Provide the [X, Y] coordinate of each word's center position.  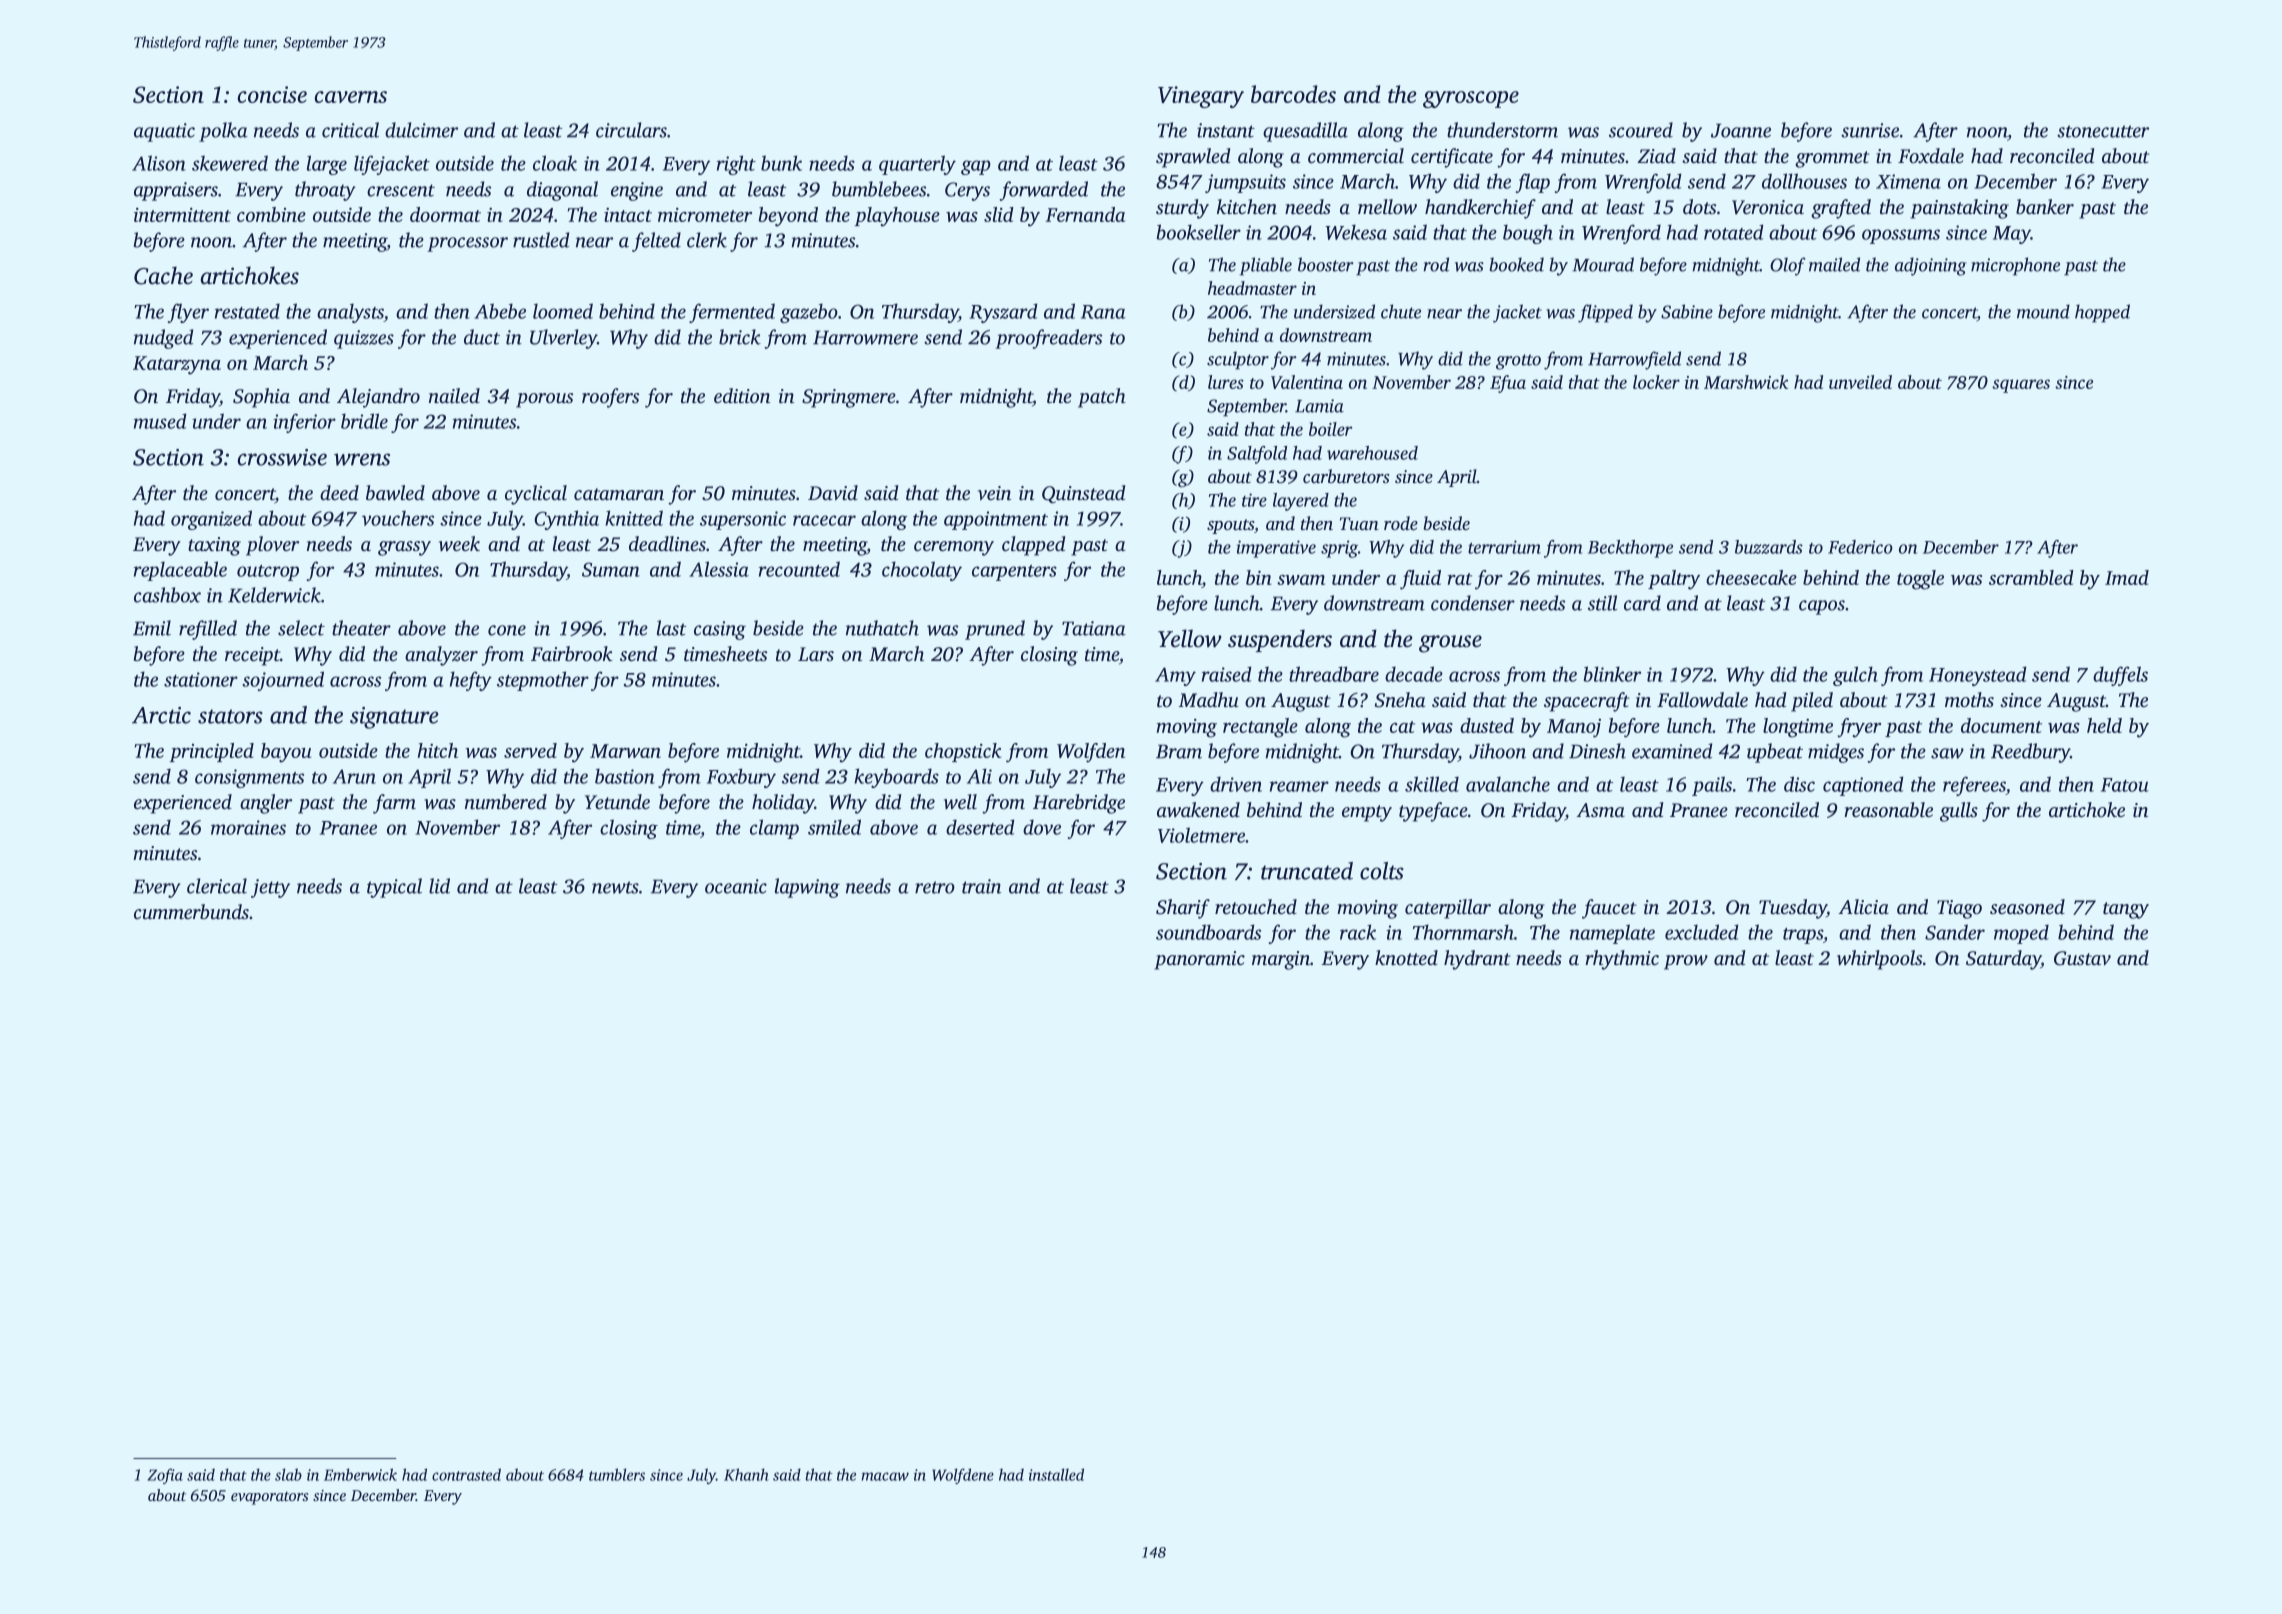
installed [1056, 1474]
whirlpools [1879, 960]
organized [211, 520]
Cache [163, 275]
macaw [885, 1476]
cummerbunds [191, 911]
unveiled [1860, 382]
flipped [1605, 313]
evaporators [269, 1498]
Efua [1508, 384]
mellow [1387, 206]
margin [1281, 960]
